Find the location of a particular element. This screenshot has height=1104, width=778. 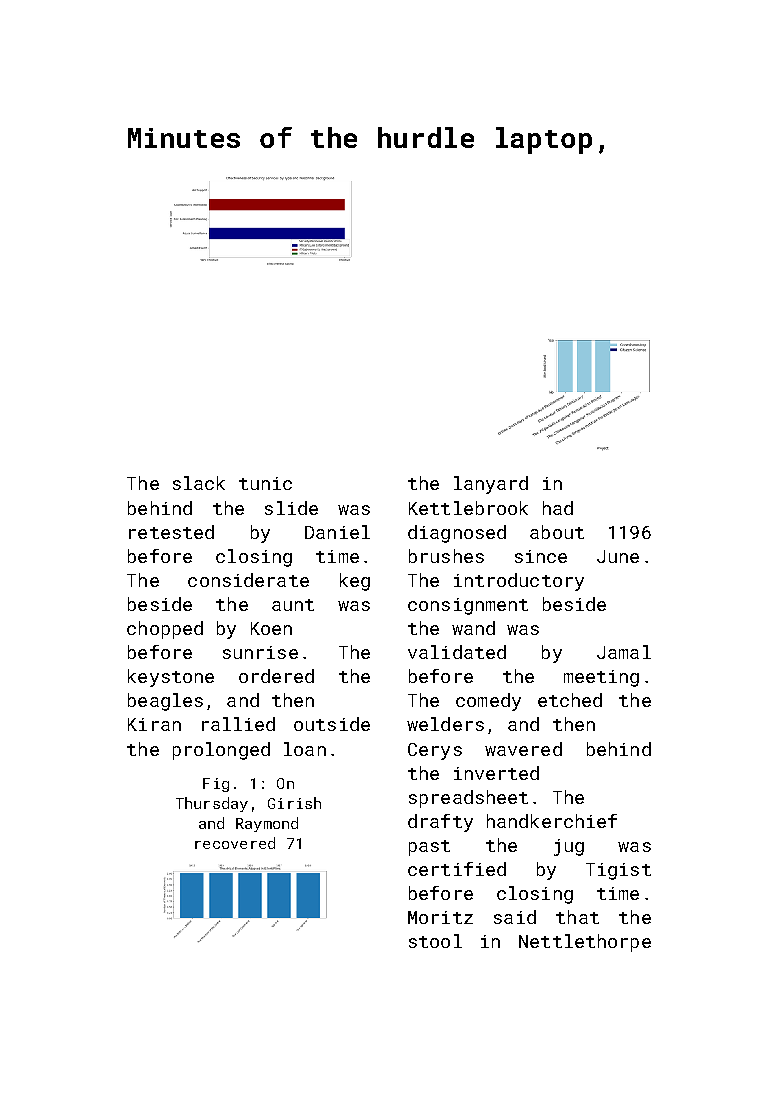

stool is located at coordinates (435, 941).
